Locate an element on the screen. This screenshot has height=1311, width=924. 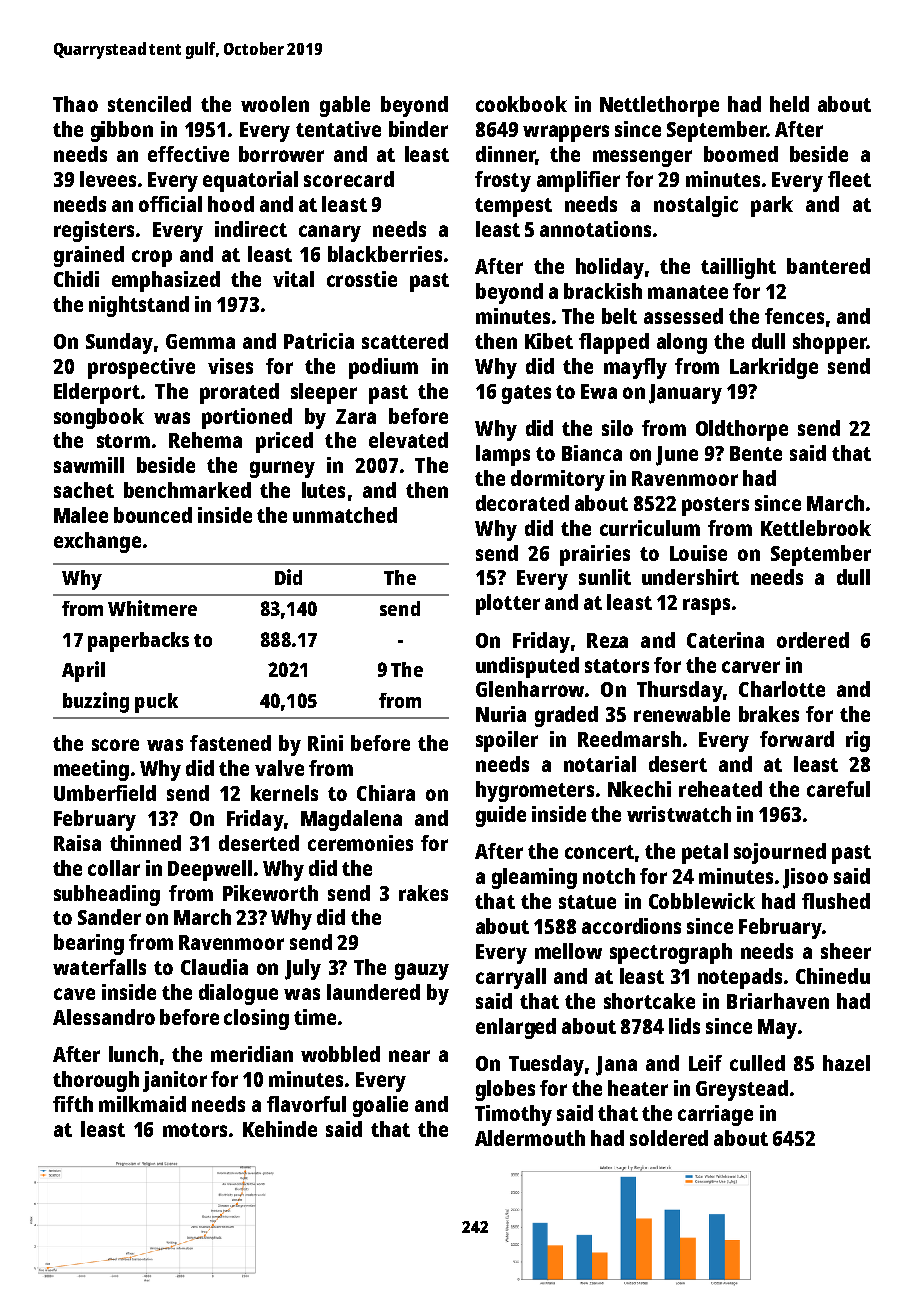
forward is located at coordinates (797, 739).
